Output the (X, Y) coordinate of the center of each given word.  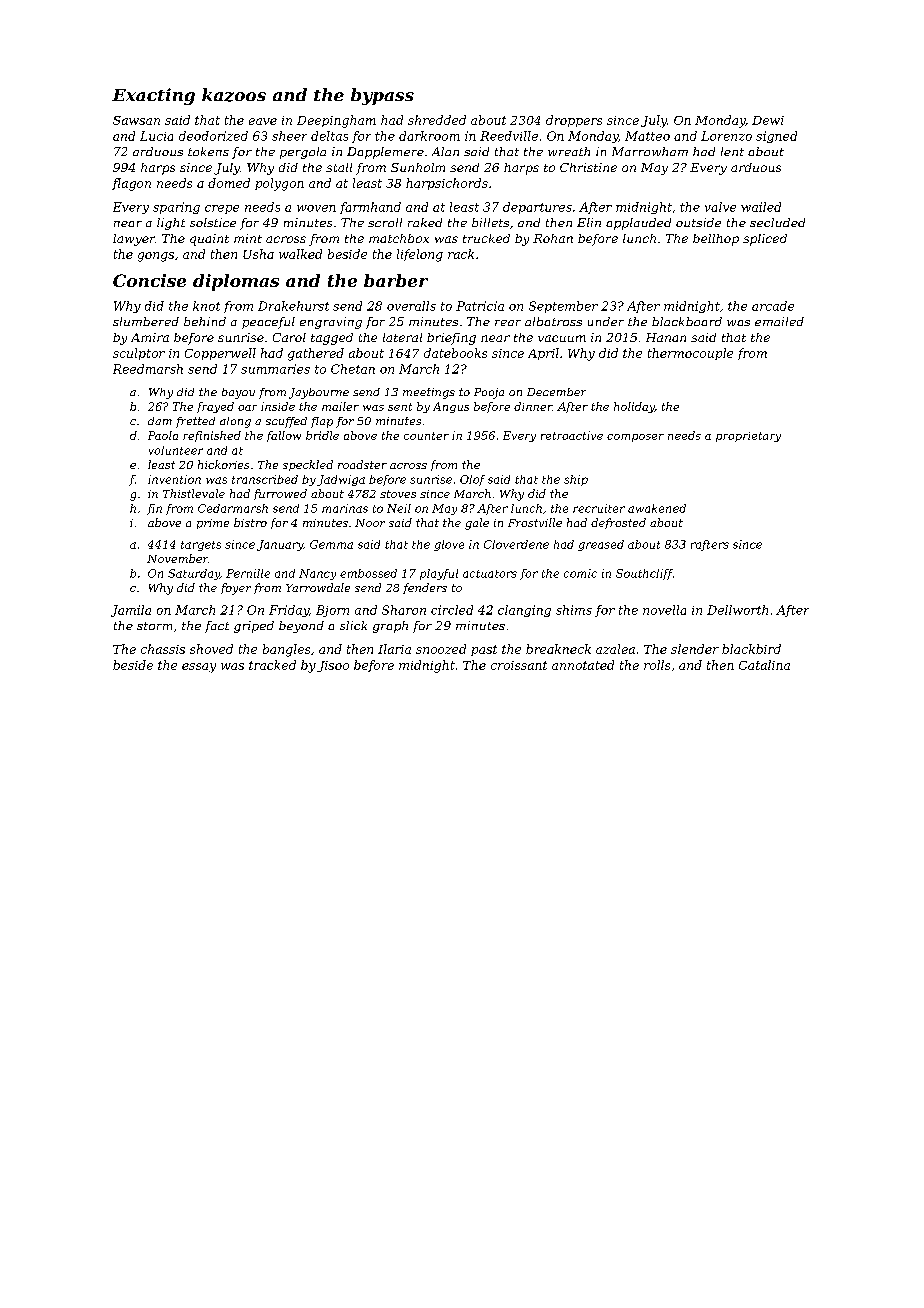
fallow (284, 436)
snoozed (441, 649)
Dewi (768, 120)
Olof (472, 480)
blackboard (687, 321)
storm (154, 626)
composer (635, 438)
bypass (382, 96)
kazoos (234, 95)
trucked (486, 238)
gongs (156, 257)
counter (426, 436)
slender (695, 649)
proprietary (748, 437)
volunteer (176, 450)
